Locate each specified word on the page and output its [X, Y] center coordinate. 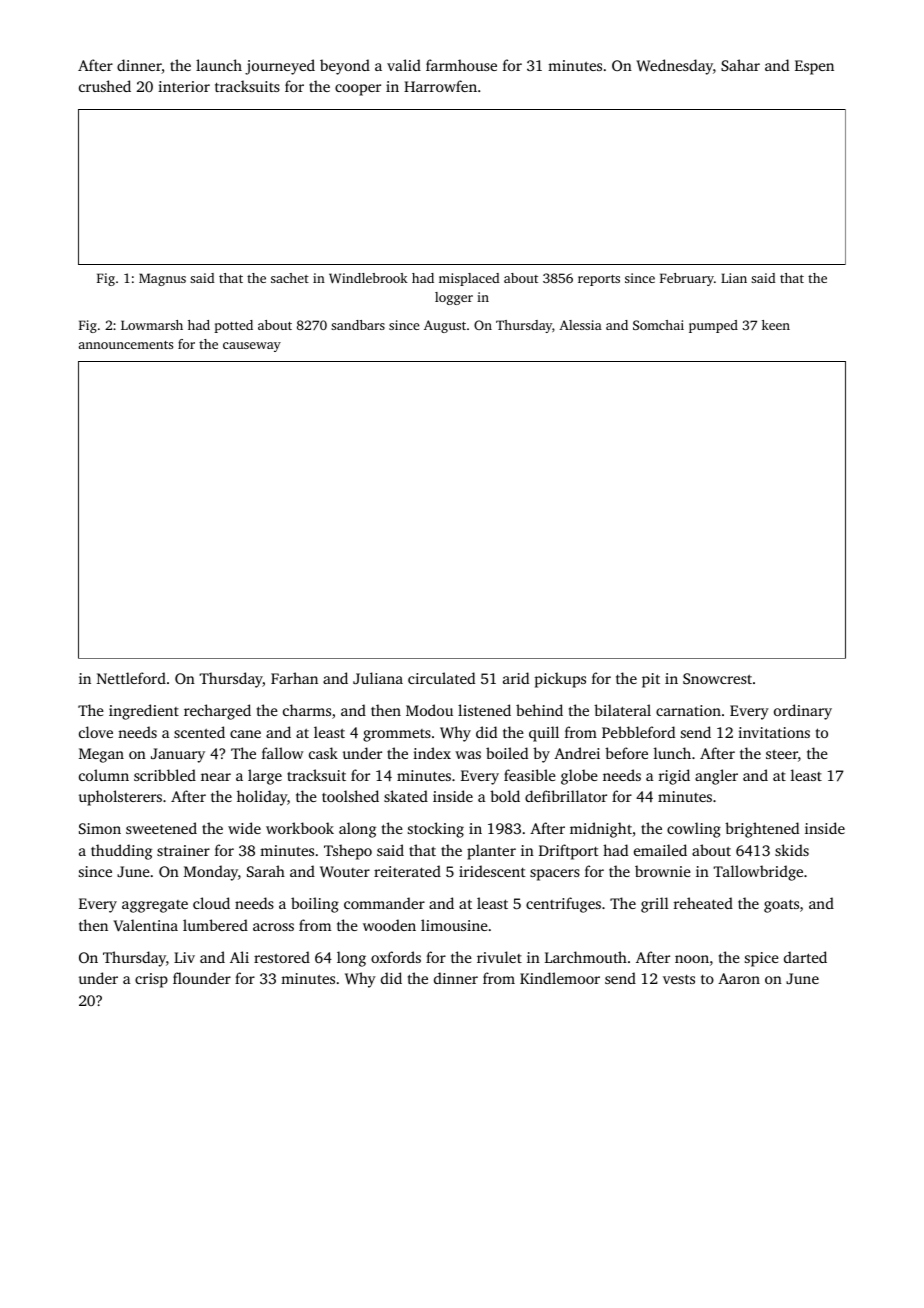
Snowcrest [717, 678]
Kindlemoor [560, 978]
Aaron [739, 978]
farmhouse [461, 65]
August [445, 326]
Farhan [294, 678]
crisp [151, 980]
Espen [814, 67]
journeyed [280, 67]
